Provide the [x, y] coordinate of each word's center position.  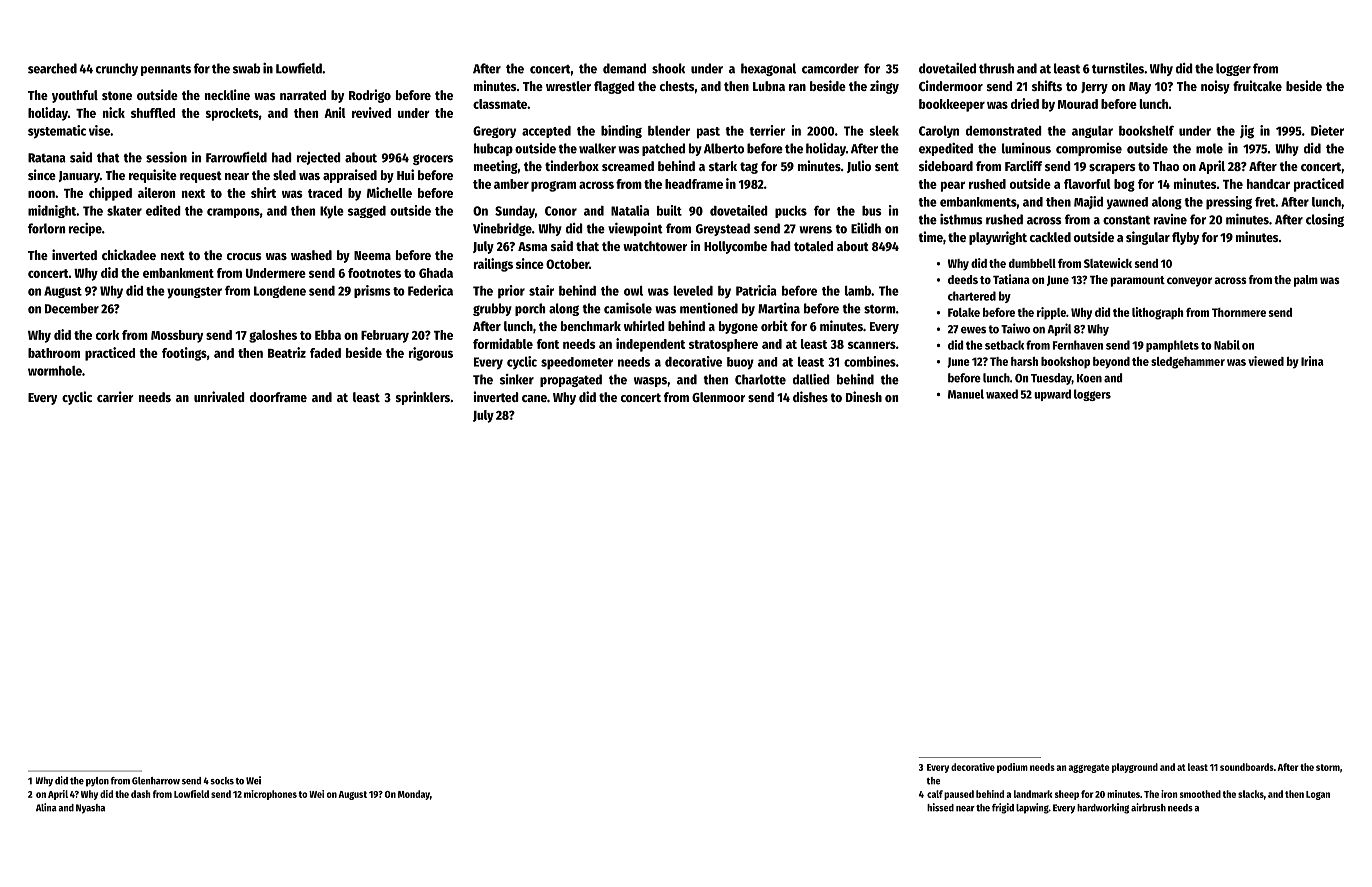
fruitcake [1257, 85]
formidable [503, 343]
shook [668, 68]
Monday [414, 795]
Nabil [1227, 345]
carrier [115, 396]
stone [117, 95]
